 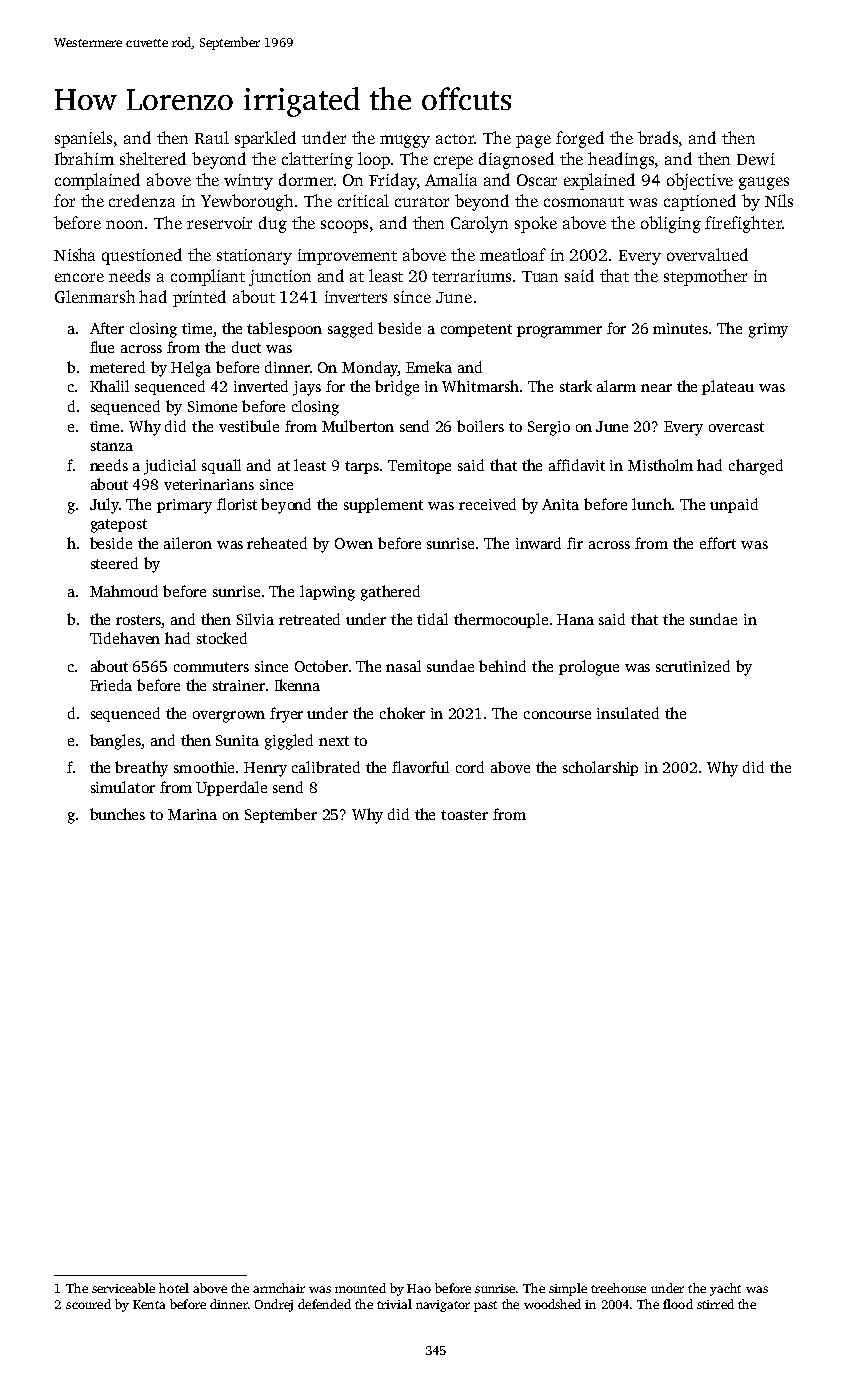 I want to click on scrutinized, so click(x=693, y=666).
